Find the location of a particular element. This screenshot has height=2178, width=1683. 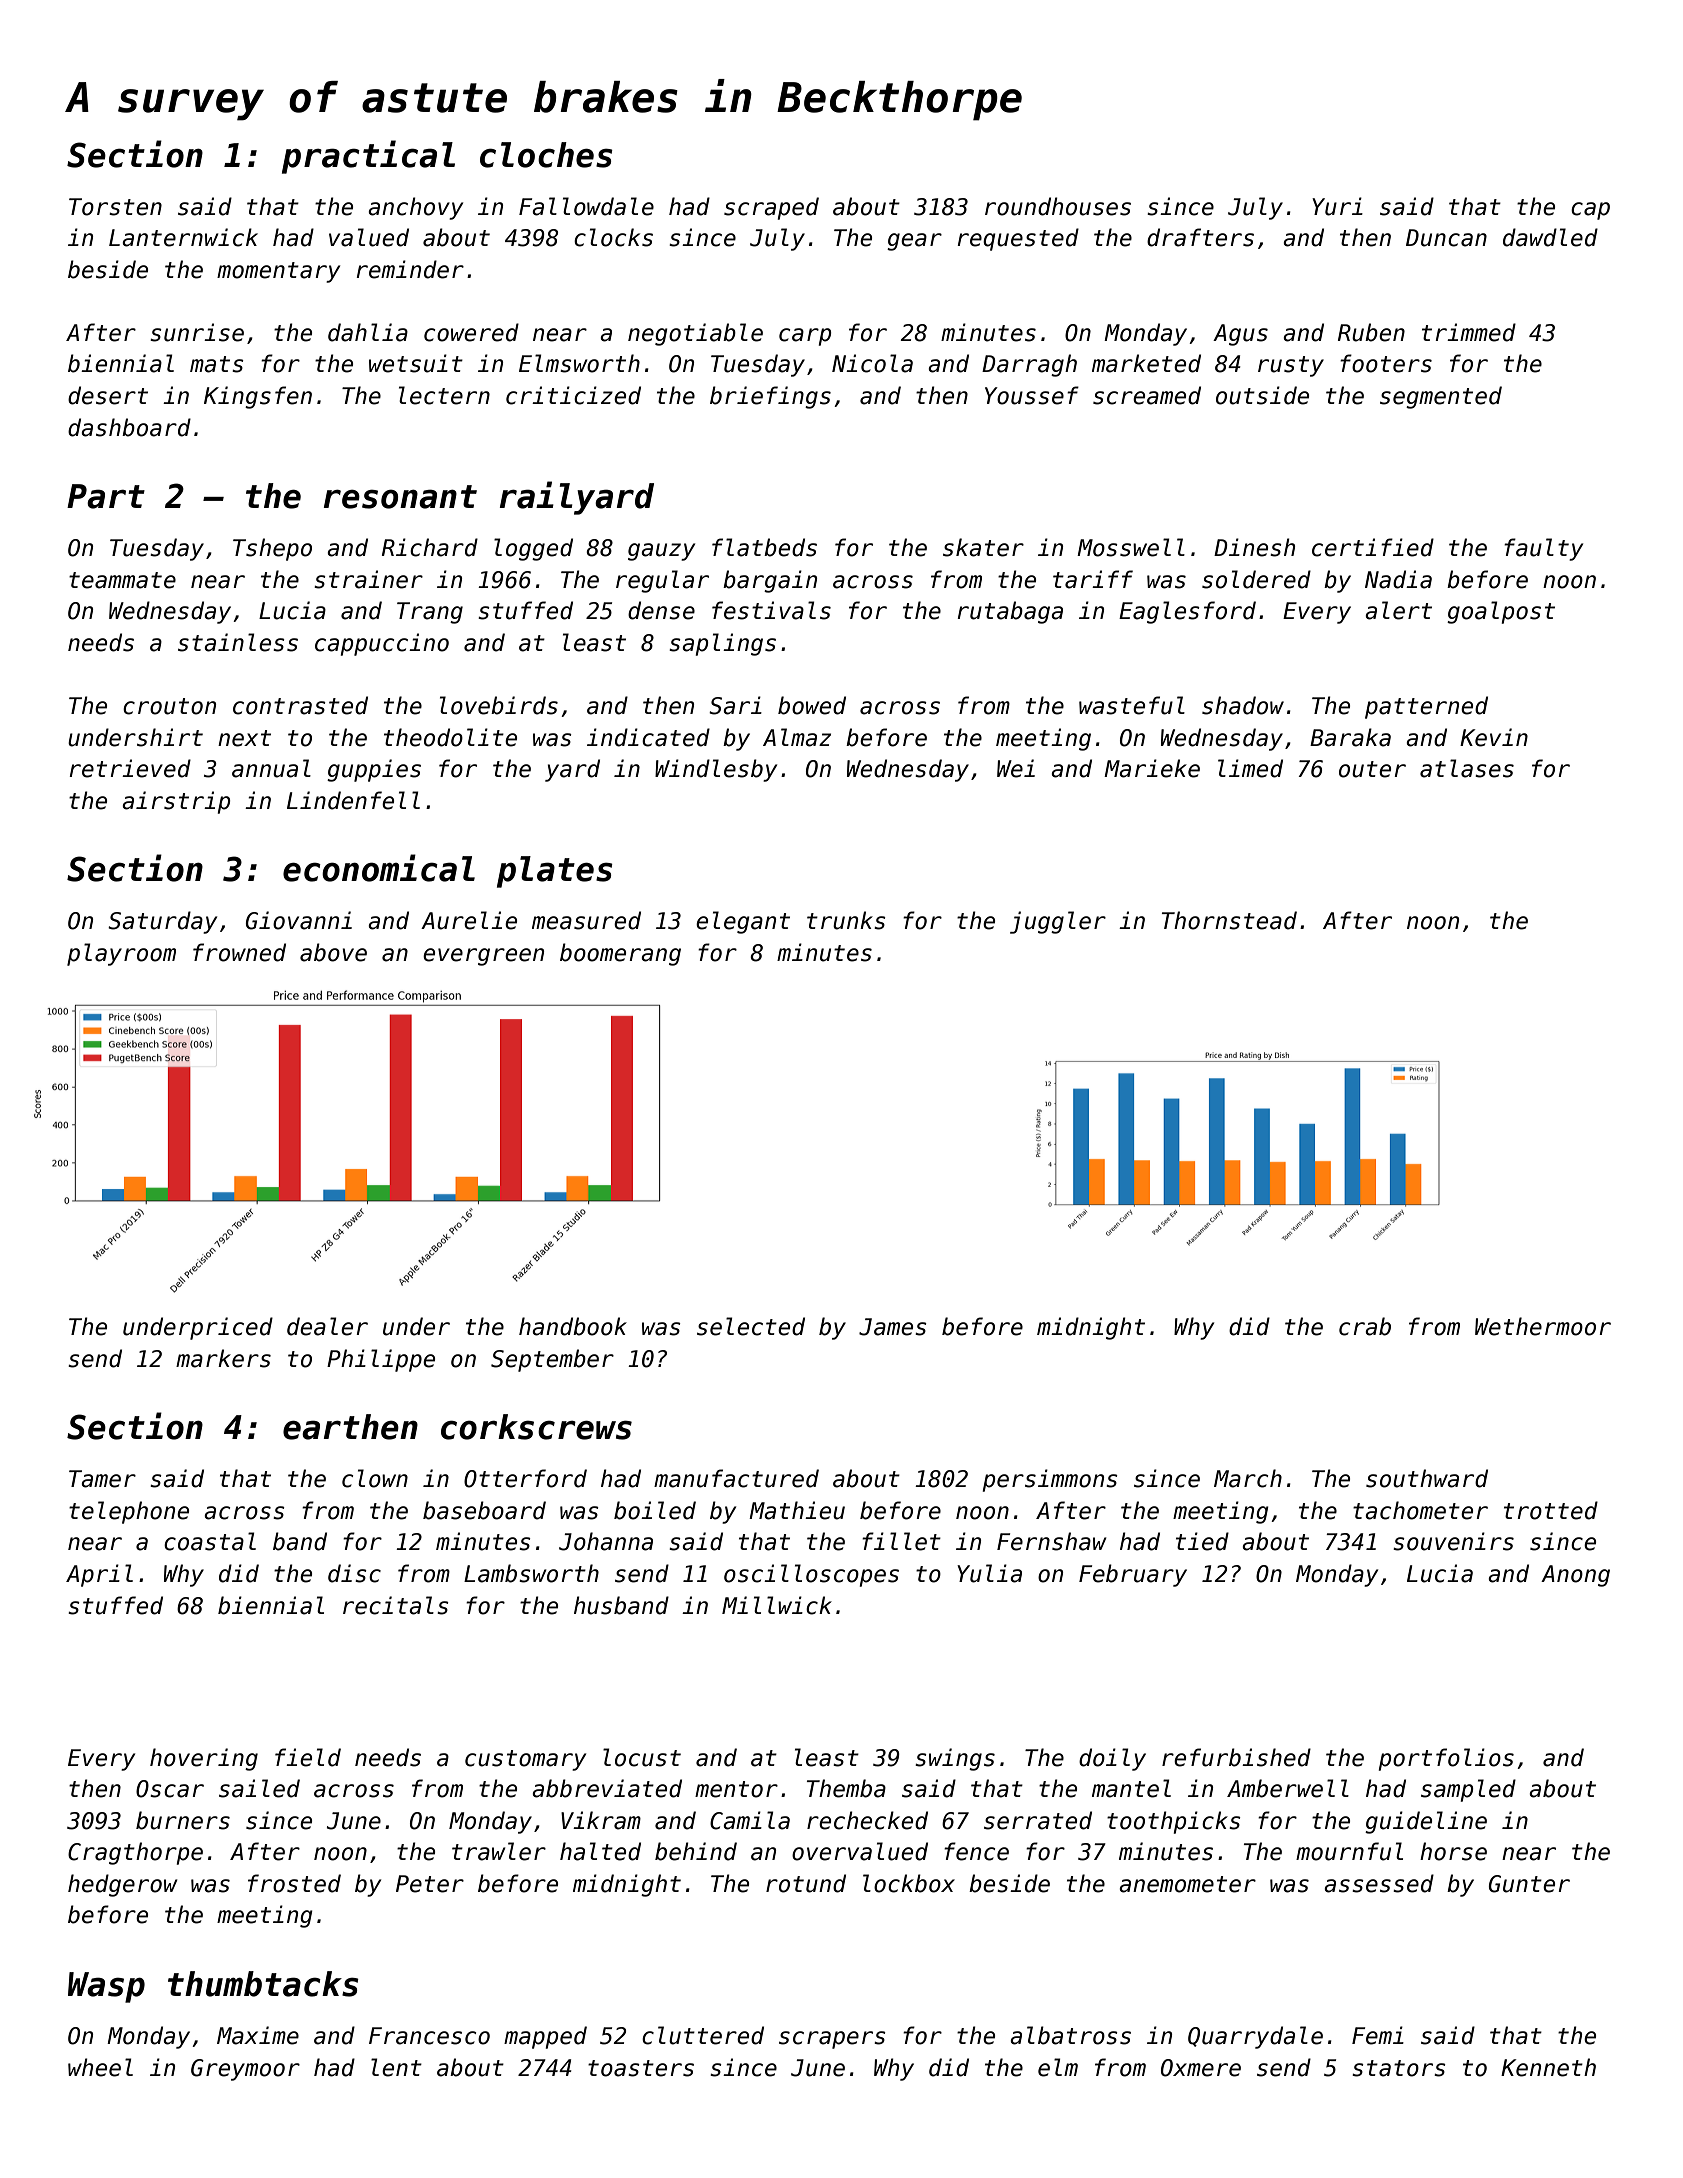

wheel is located at coordinates (100, 2067).
